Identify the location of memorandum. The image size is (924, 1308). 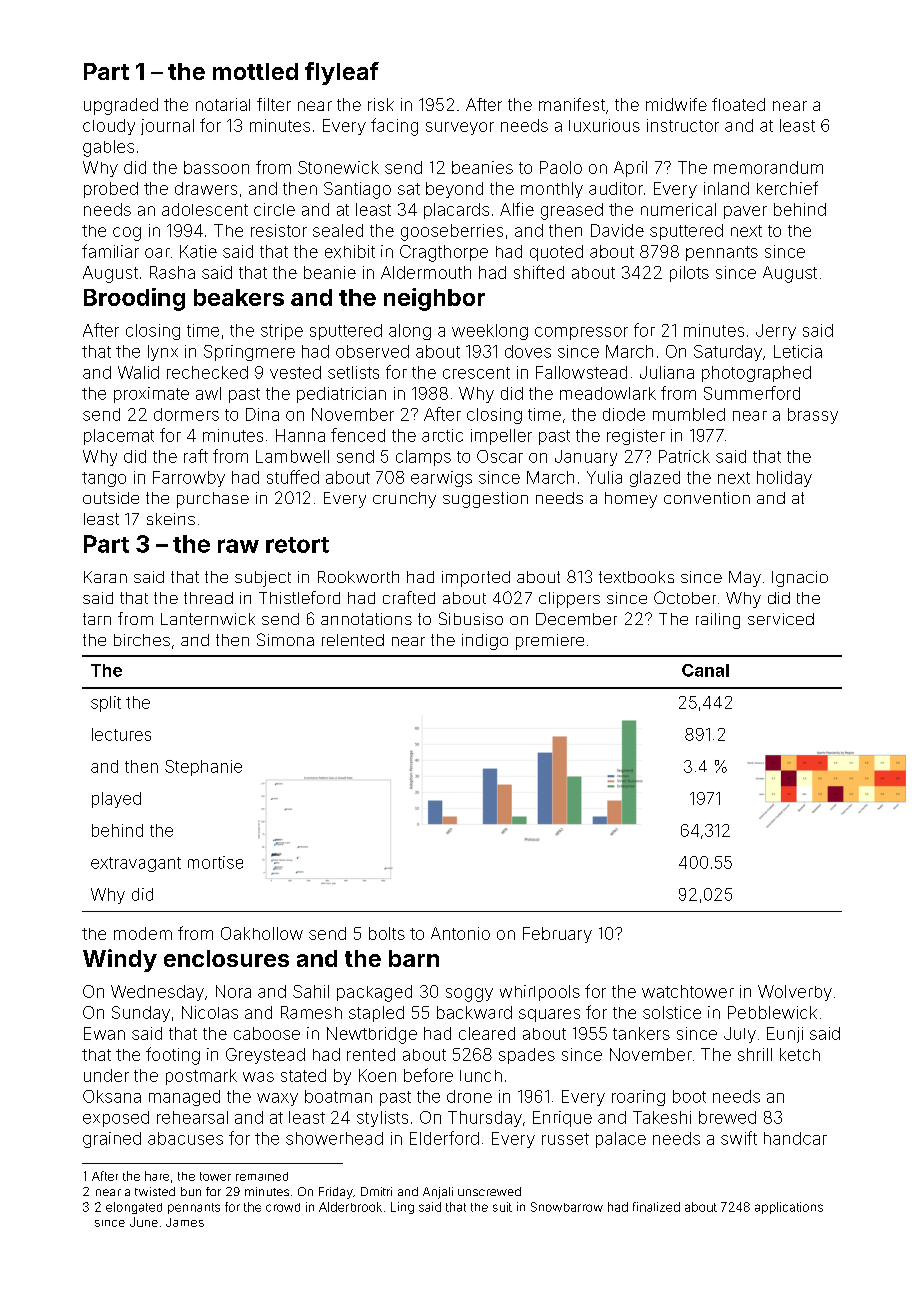
(768, 167).
